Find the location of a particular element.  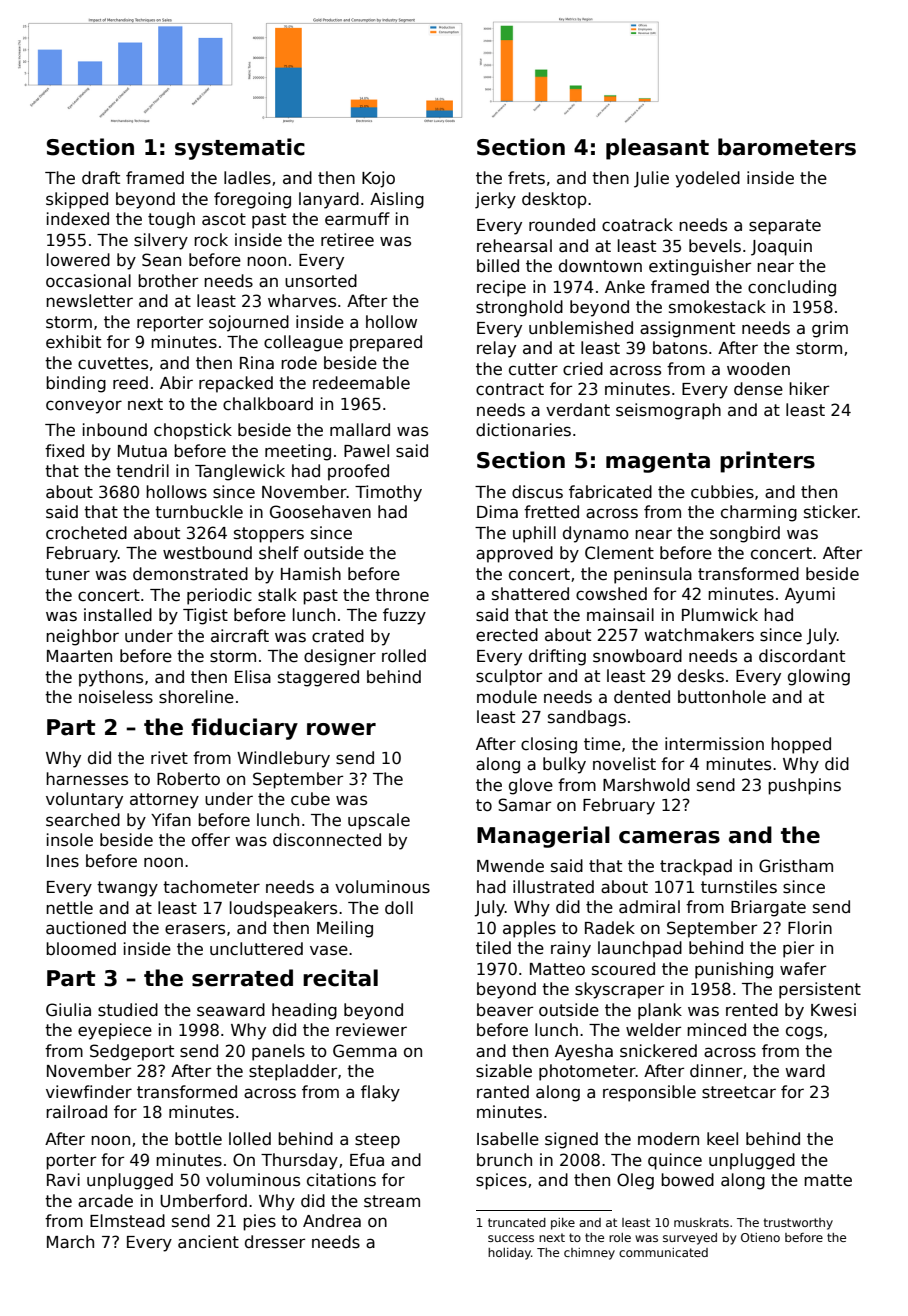

Yifan is located at coordinates (171, 820).
